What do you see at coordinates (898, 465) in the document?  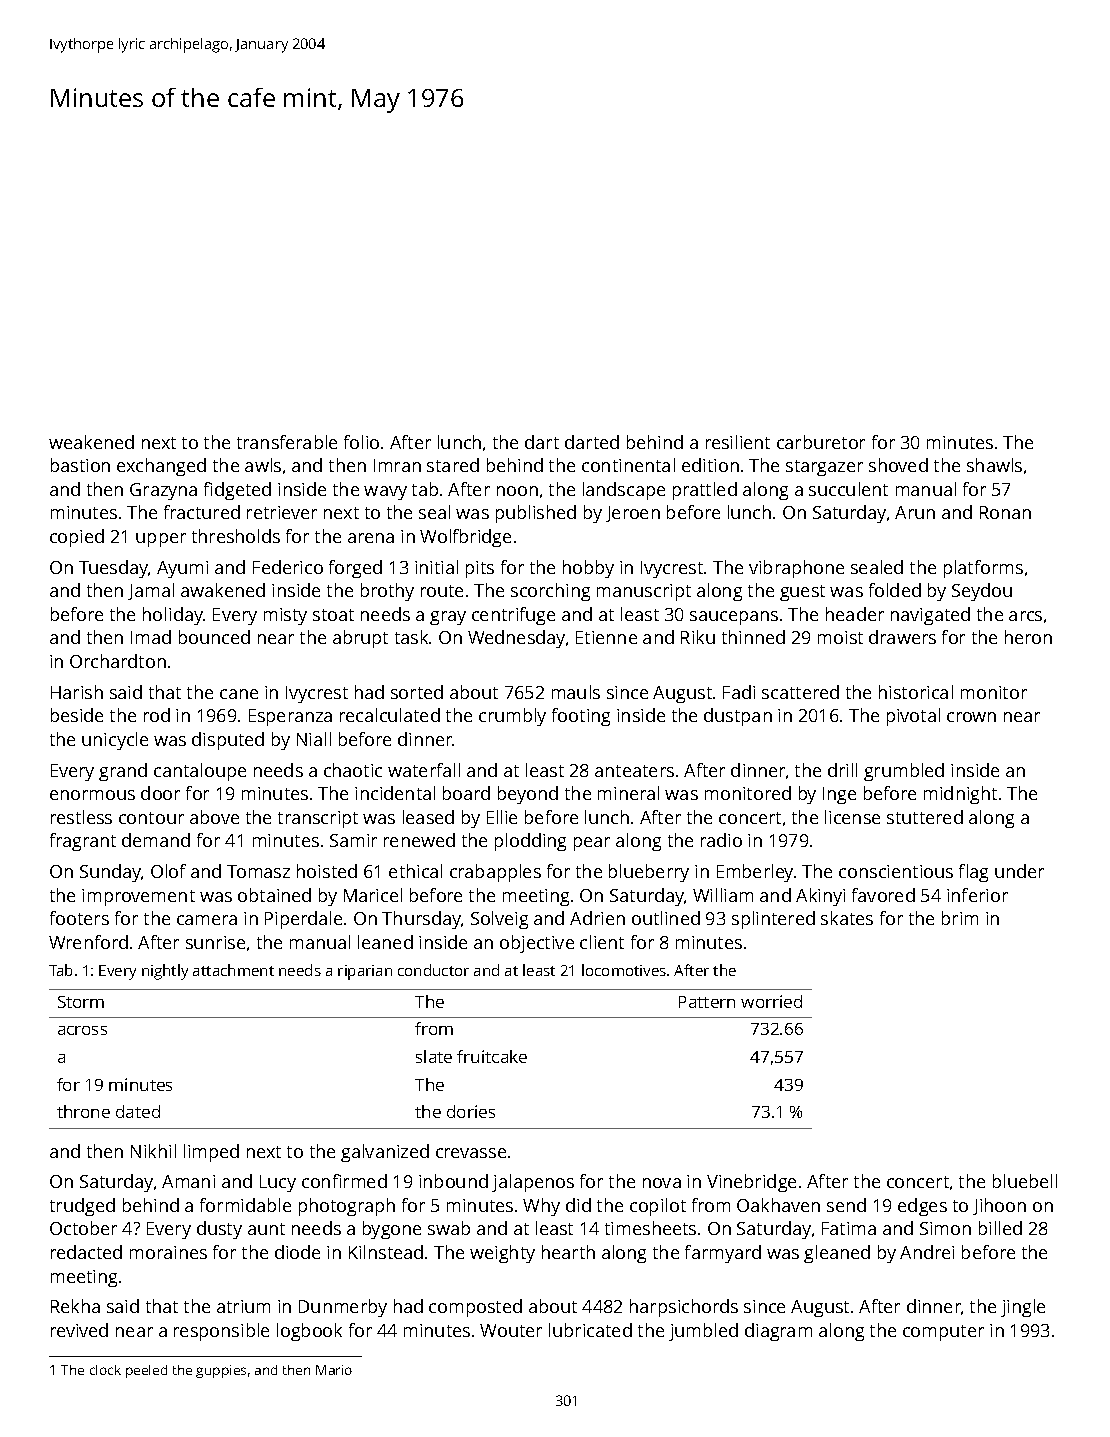 I see `shoved` at bounding box center [898, 465].
